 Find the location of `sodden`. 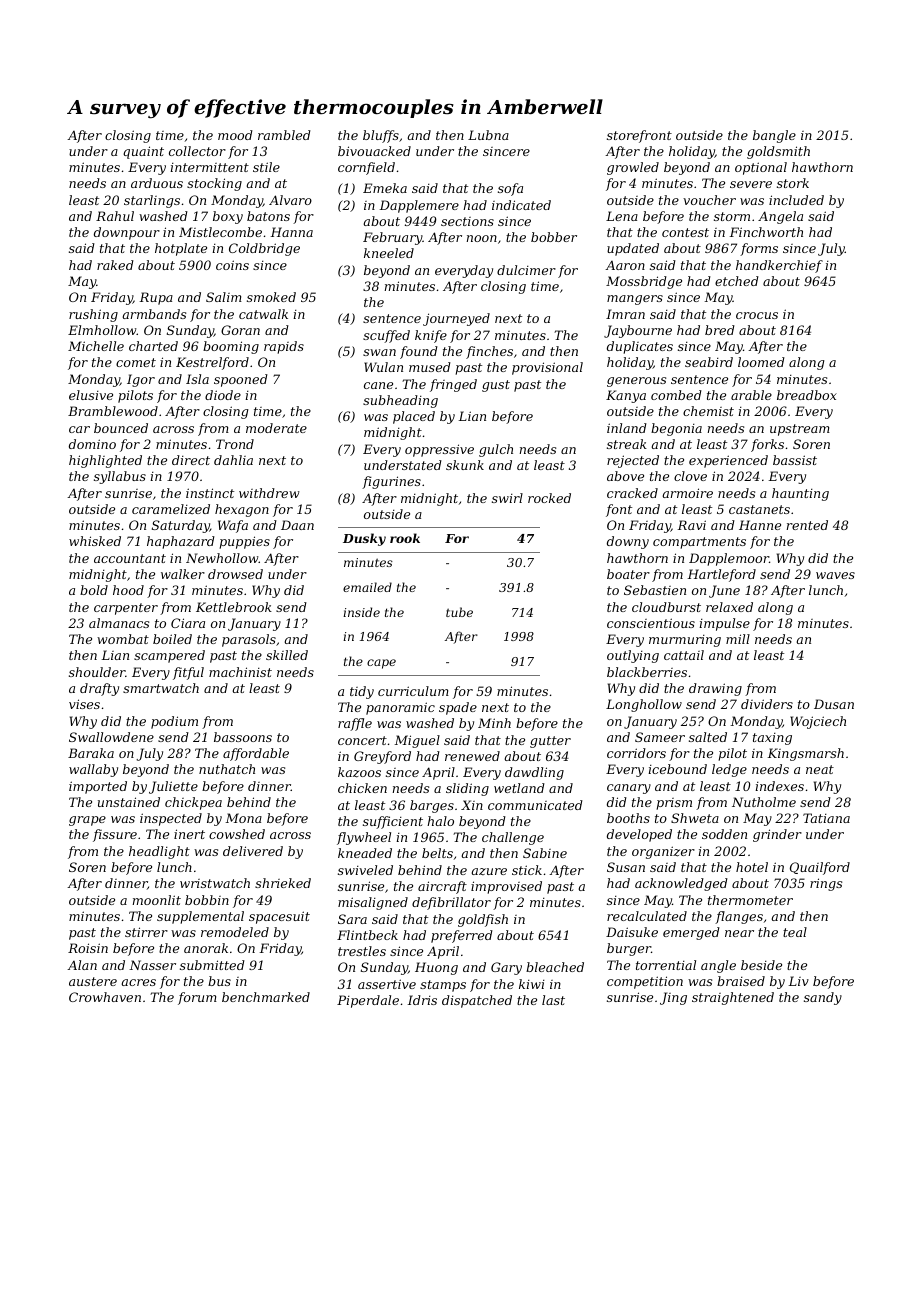

sodden is located at coordinates (724, 834).
